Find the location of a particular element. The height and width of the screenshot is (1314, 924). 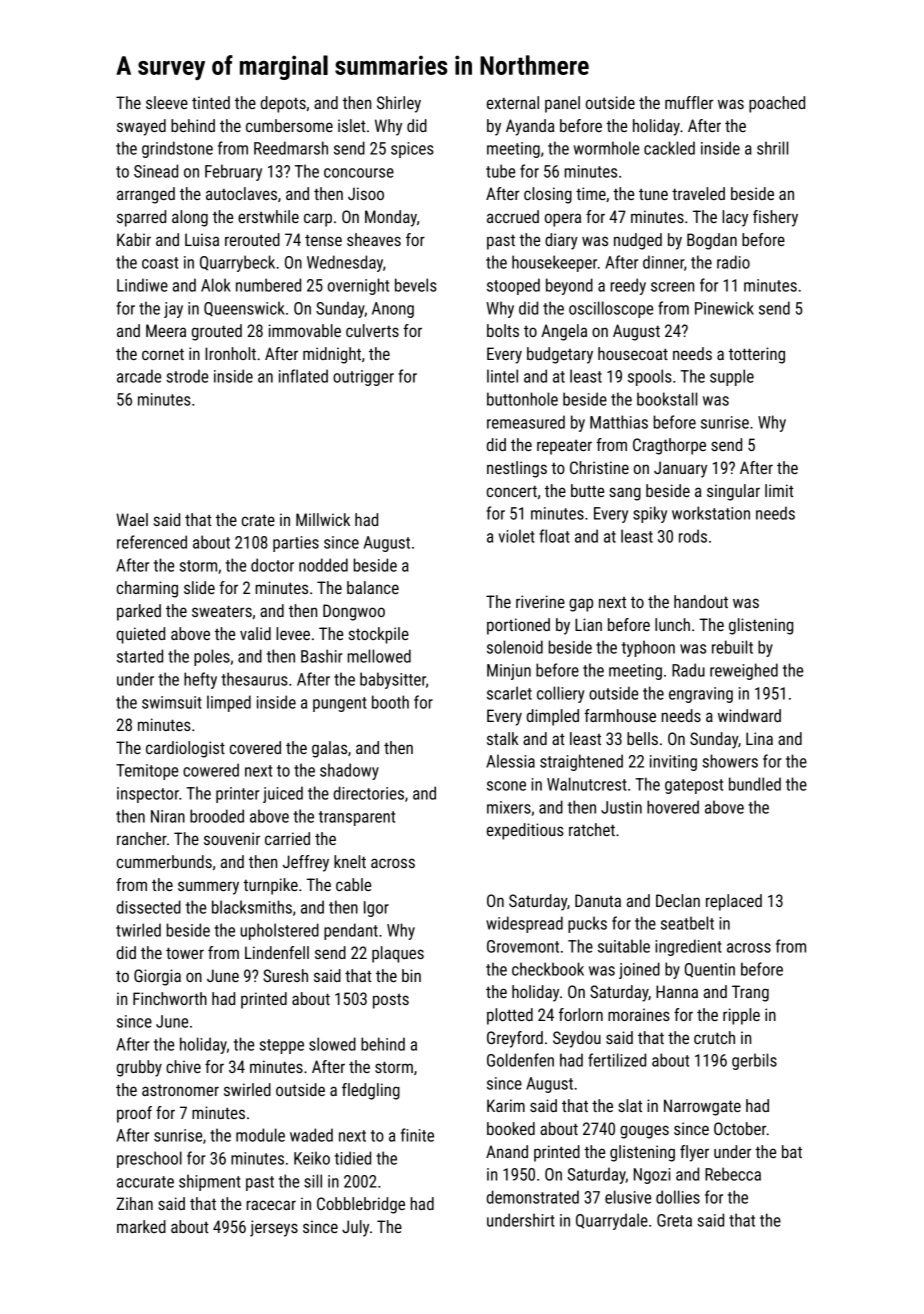

muffler is located at coordinates (689, 102).
